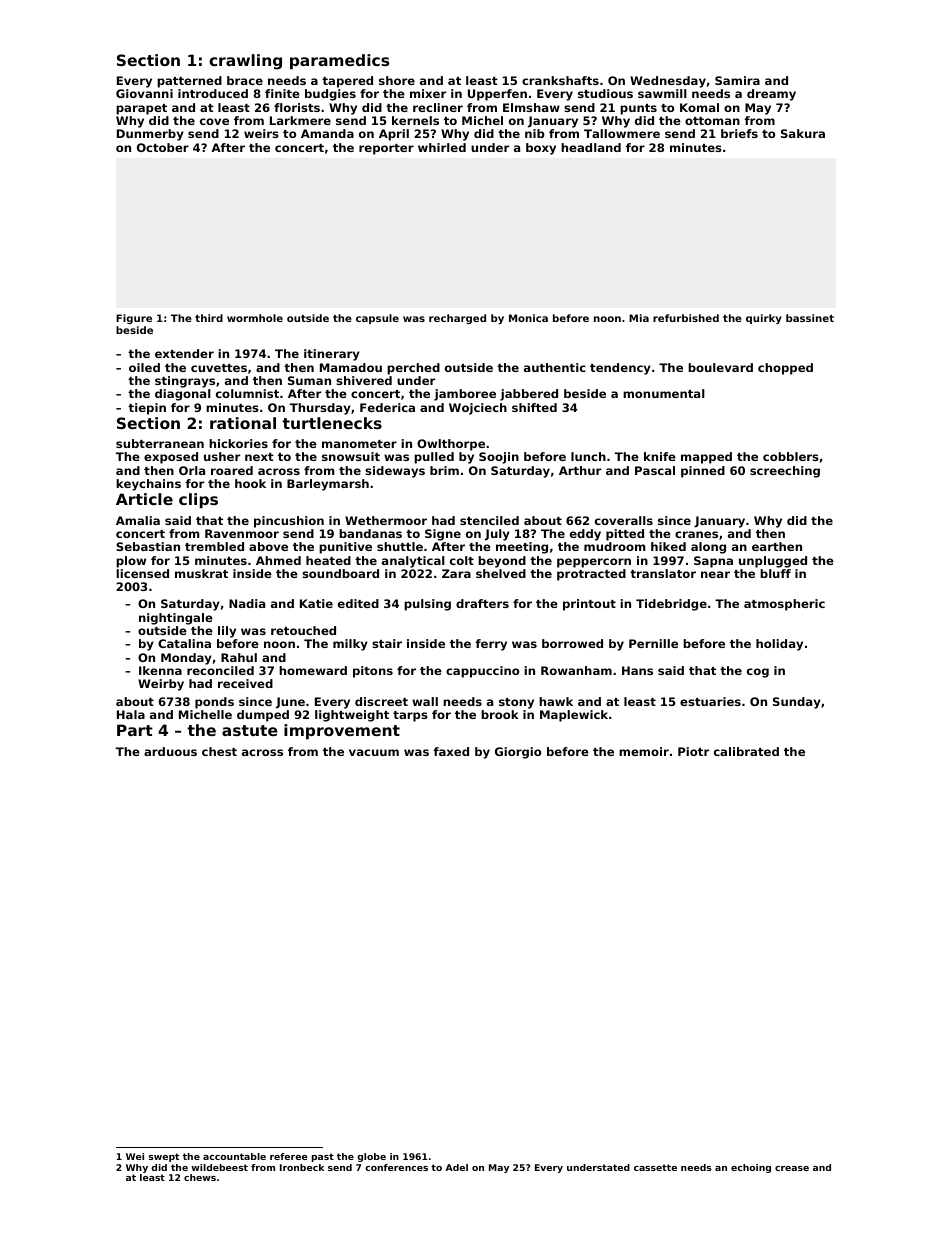 The image size is (952, 1233). What do you see at coordinates (186, 659) in the screenshot?
I see `Monday` at bounding box center [186, 659].
